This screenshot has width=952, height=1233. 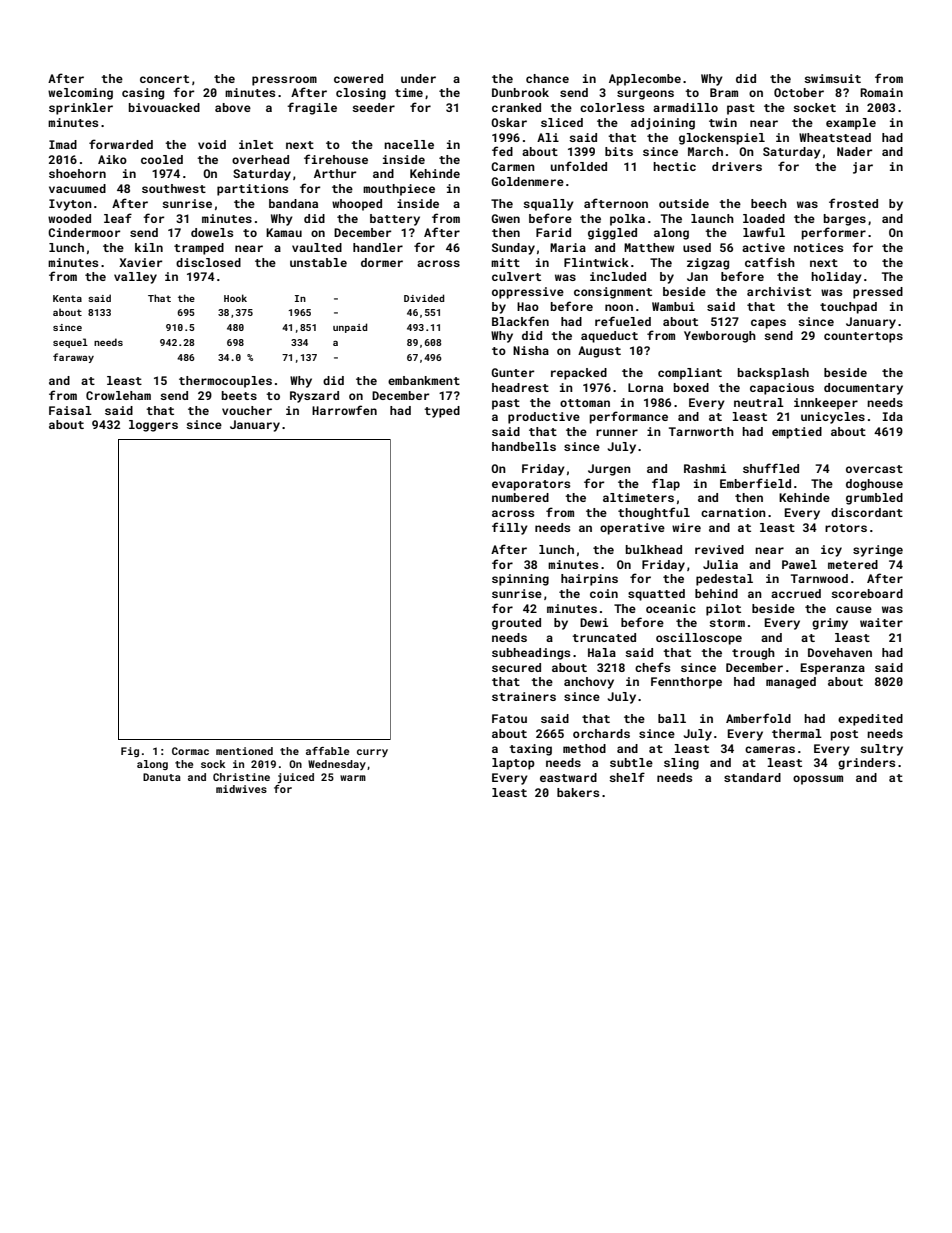 I want to click on October, so click(x=799, y=92).
